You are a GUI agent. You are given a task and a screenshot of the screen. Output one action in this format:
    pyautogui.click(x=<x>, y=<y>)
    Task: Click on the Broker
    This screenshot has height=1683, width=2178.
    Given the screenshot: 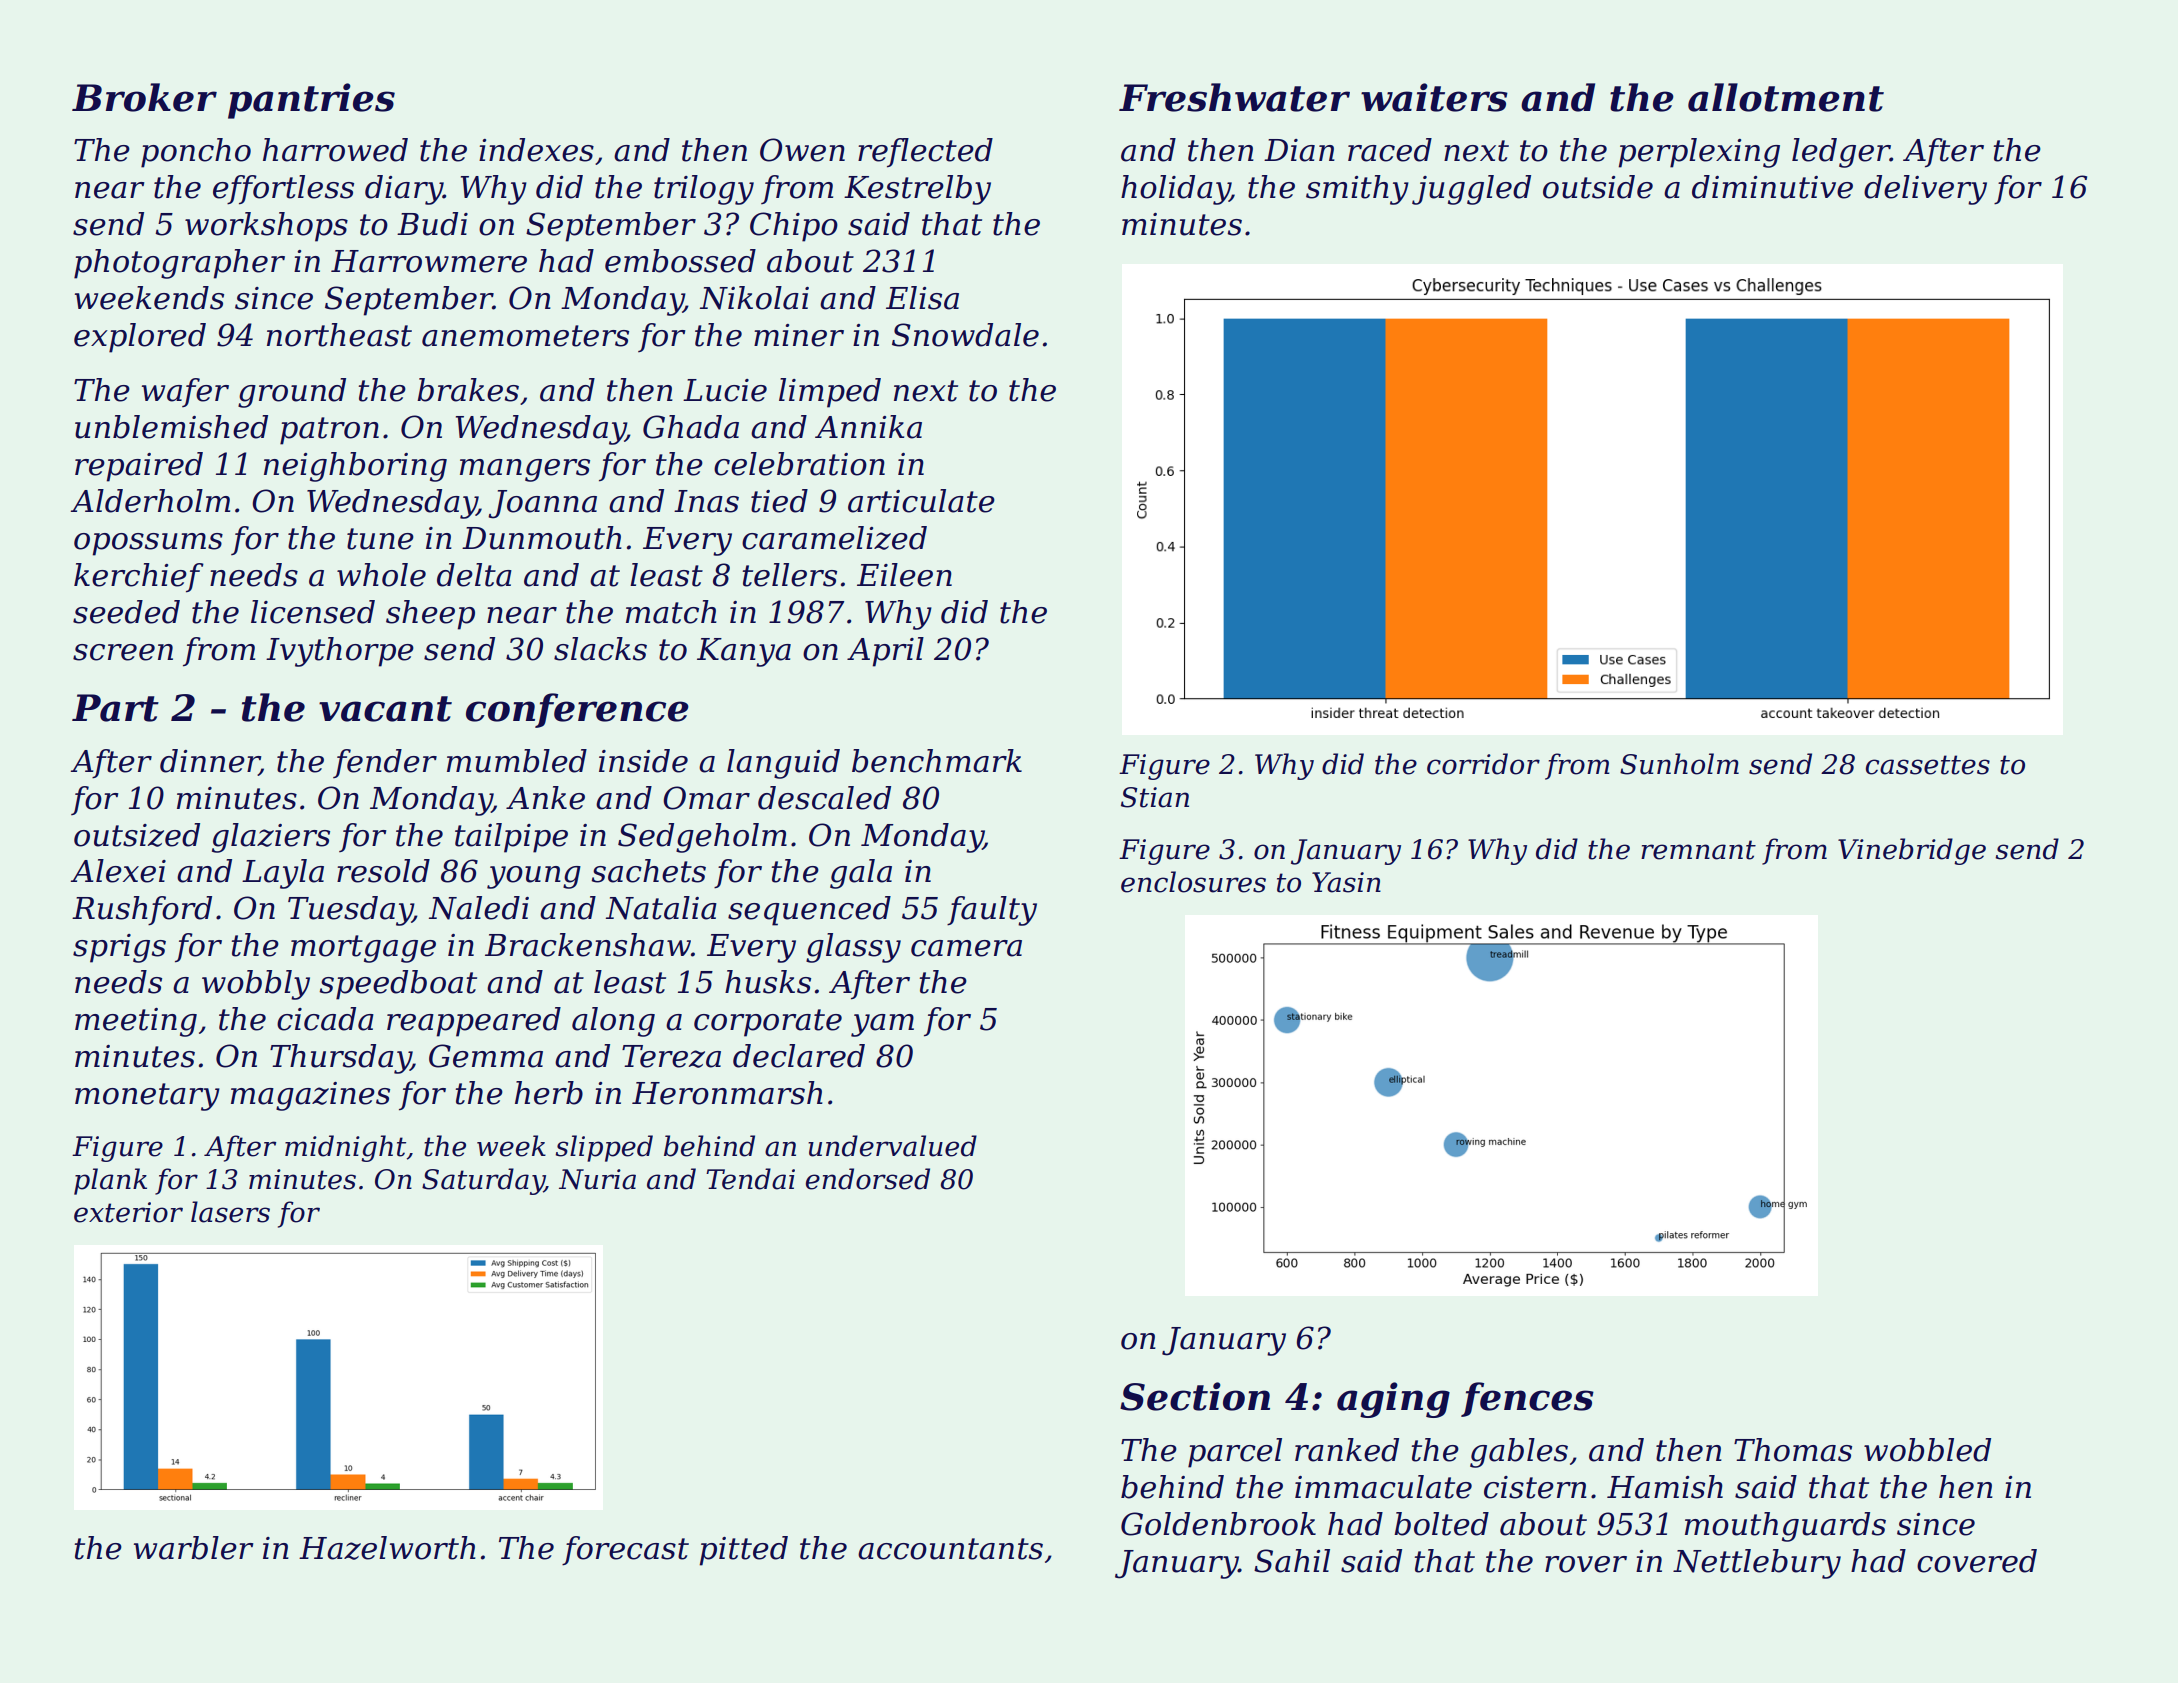 What is the action you would take?
    pyautogui.click(x=144, y=97)
